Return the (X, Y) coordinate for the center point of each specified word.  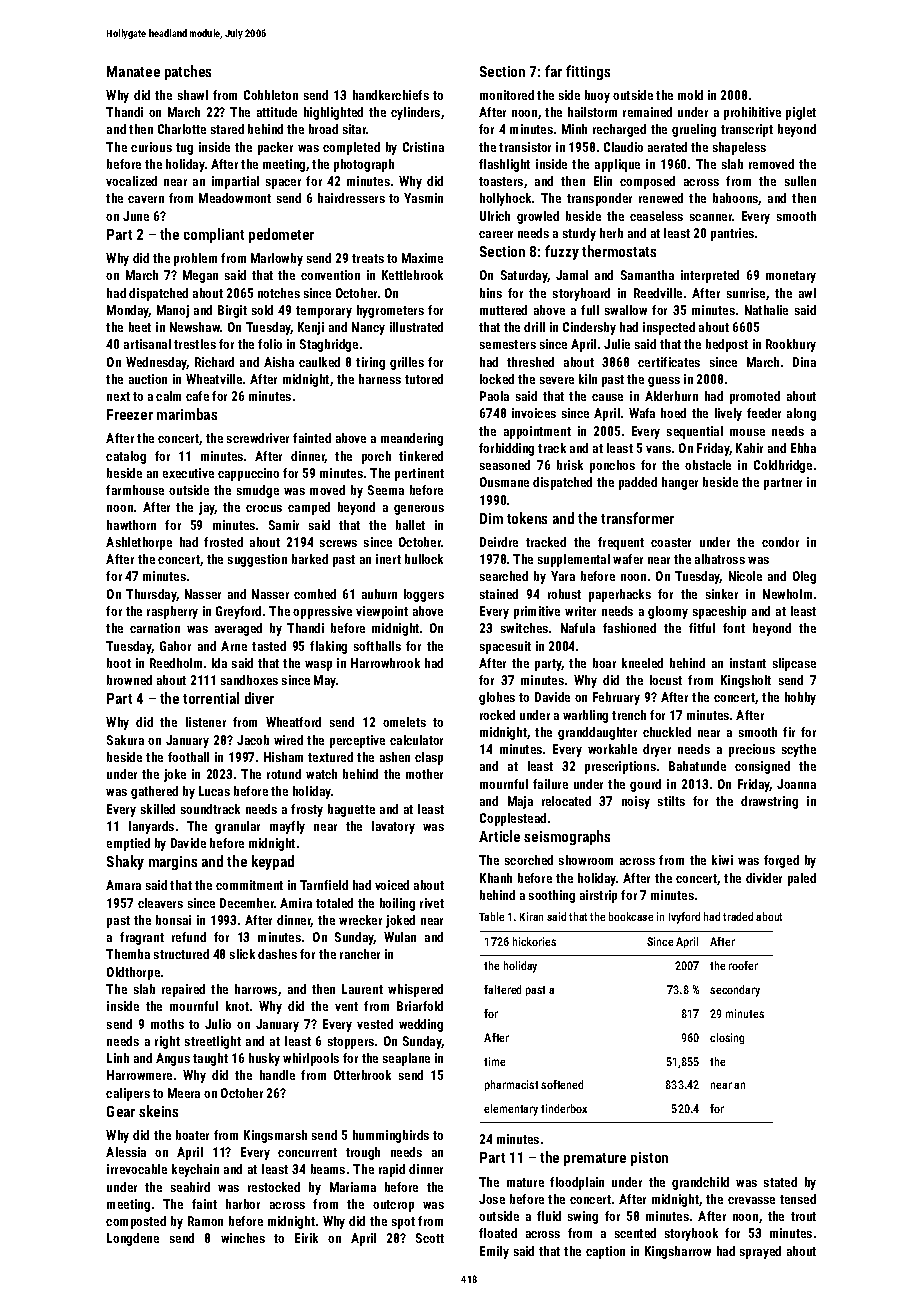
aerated (667, 147)
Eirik (306, 1238)
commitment (249, 885)
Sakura (125, 740)
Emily (494, 1252)
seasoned (505, 465)
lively (728, 414)
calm (168, 396)
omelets (404, 722)
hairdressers (351, 198)
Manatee (133, 71)
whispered (415, 990)
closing (727, 1038)
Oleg (804, 577)
